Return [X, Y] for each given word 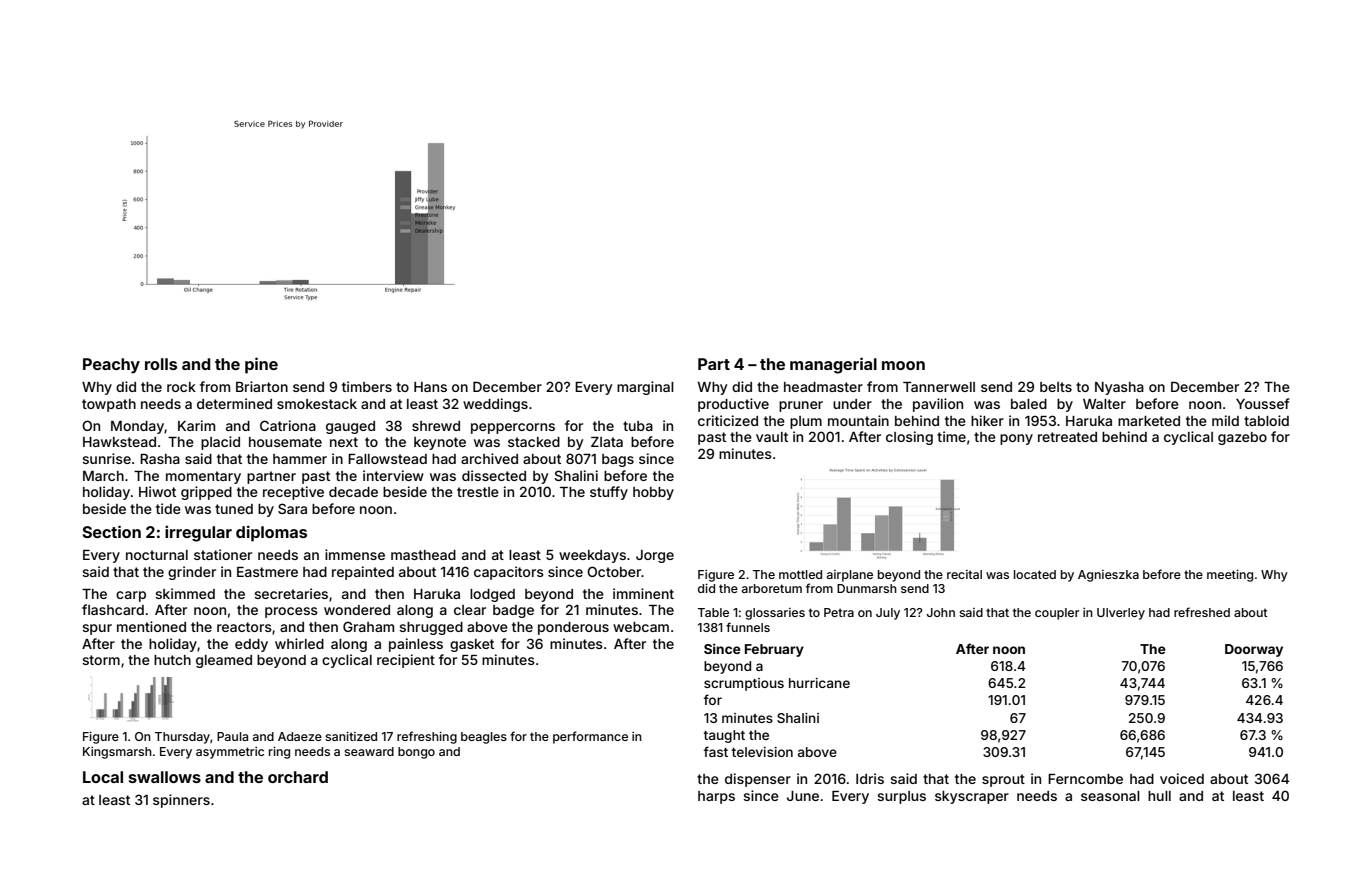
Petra [839, 612]
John [941, 612]
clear [470, 610]
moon [903, 365]
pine [261, 365]
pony [1016, 439]
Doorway [1254, 650]
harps [716, 797]
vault [772, 437]
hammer [300, 459]
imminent [643, 593]
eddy [251, 645]
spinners [181, 801]
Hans [430, 387]
